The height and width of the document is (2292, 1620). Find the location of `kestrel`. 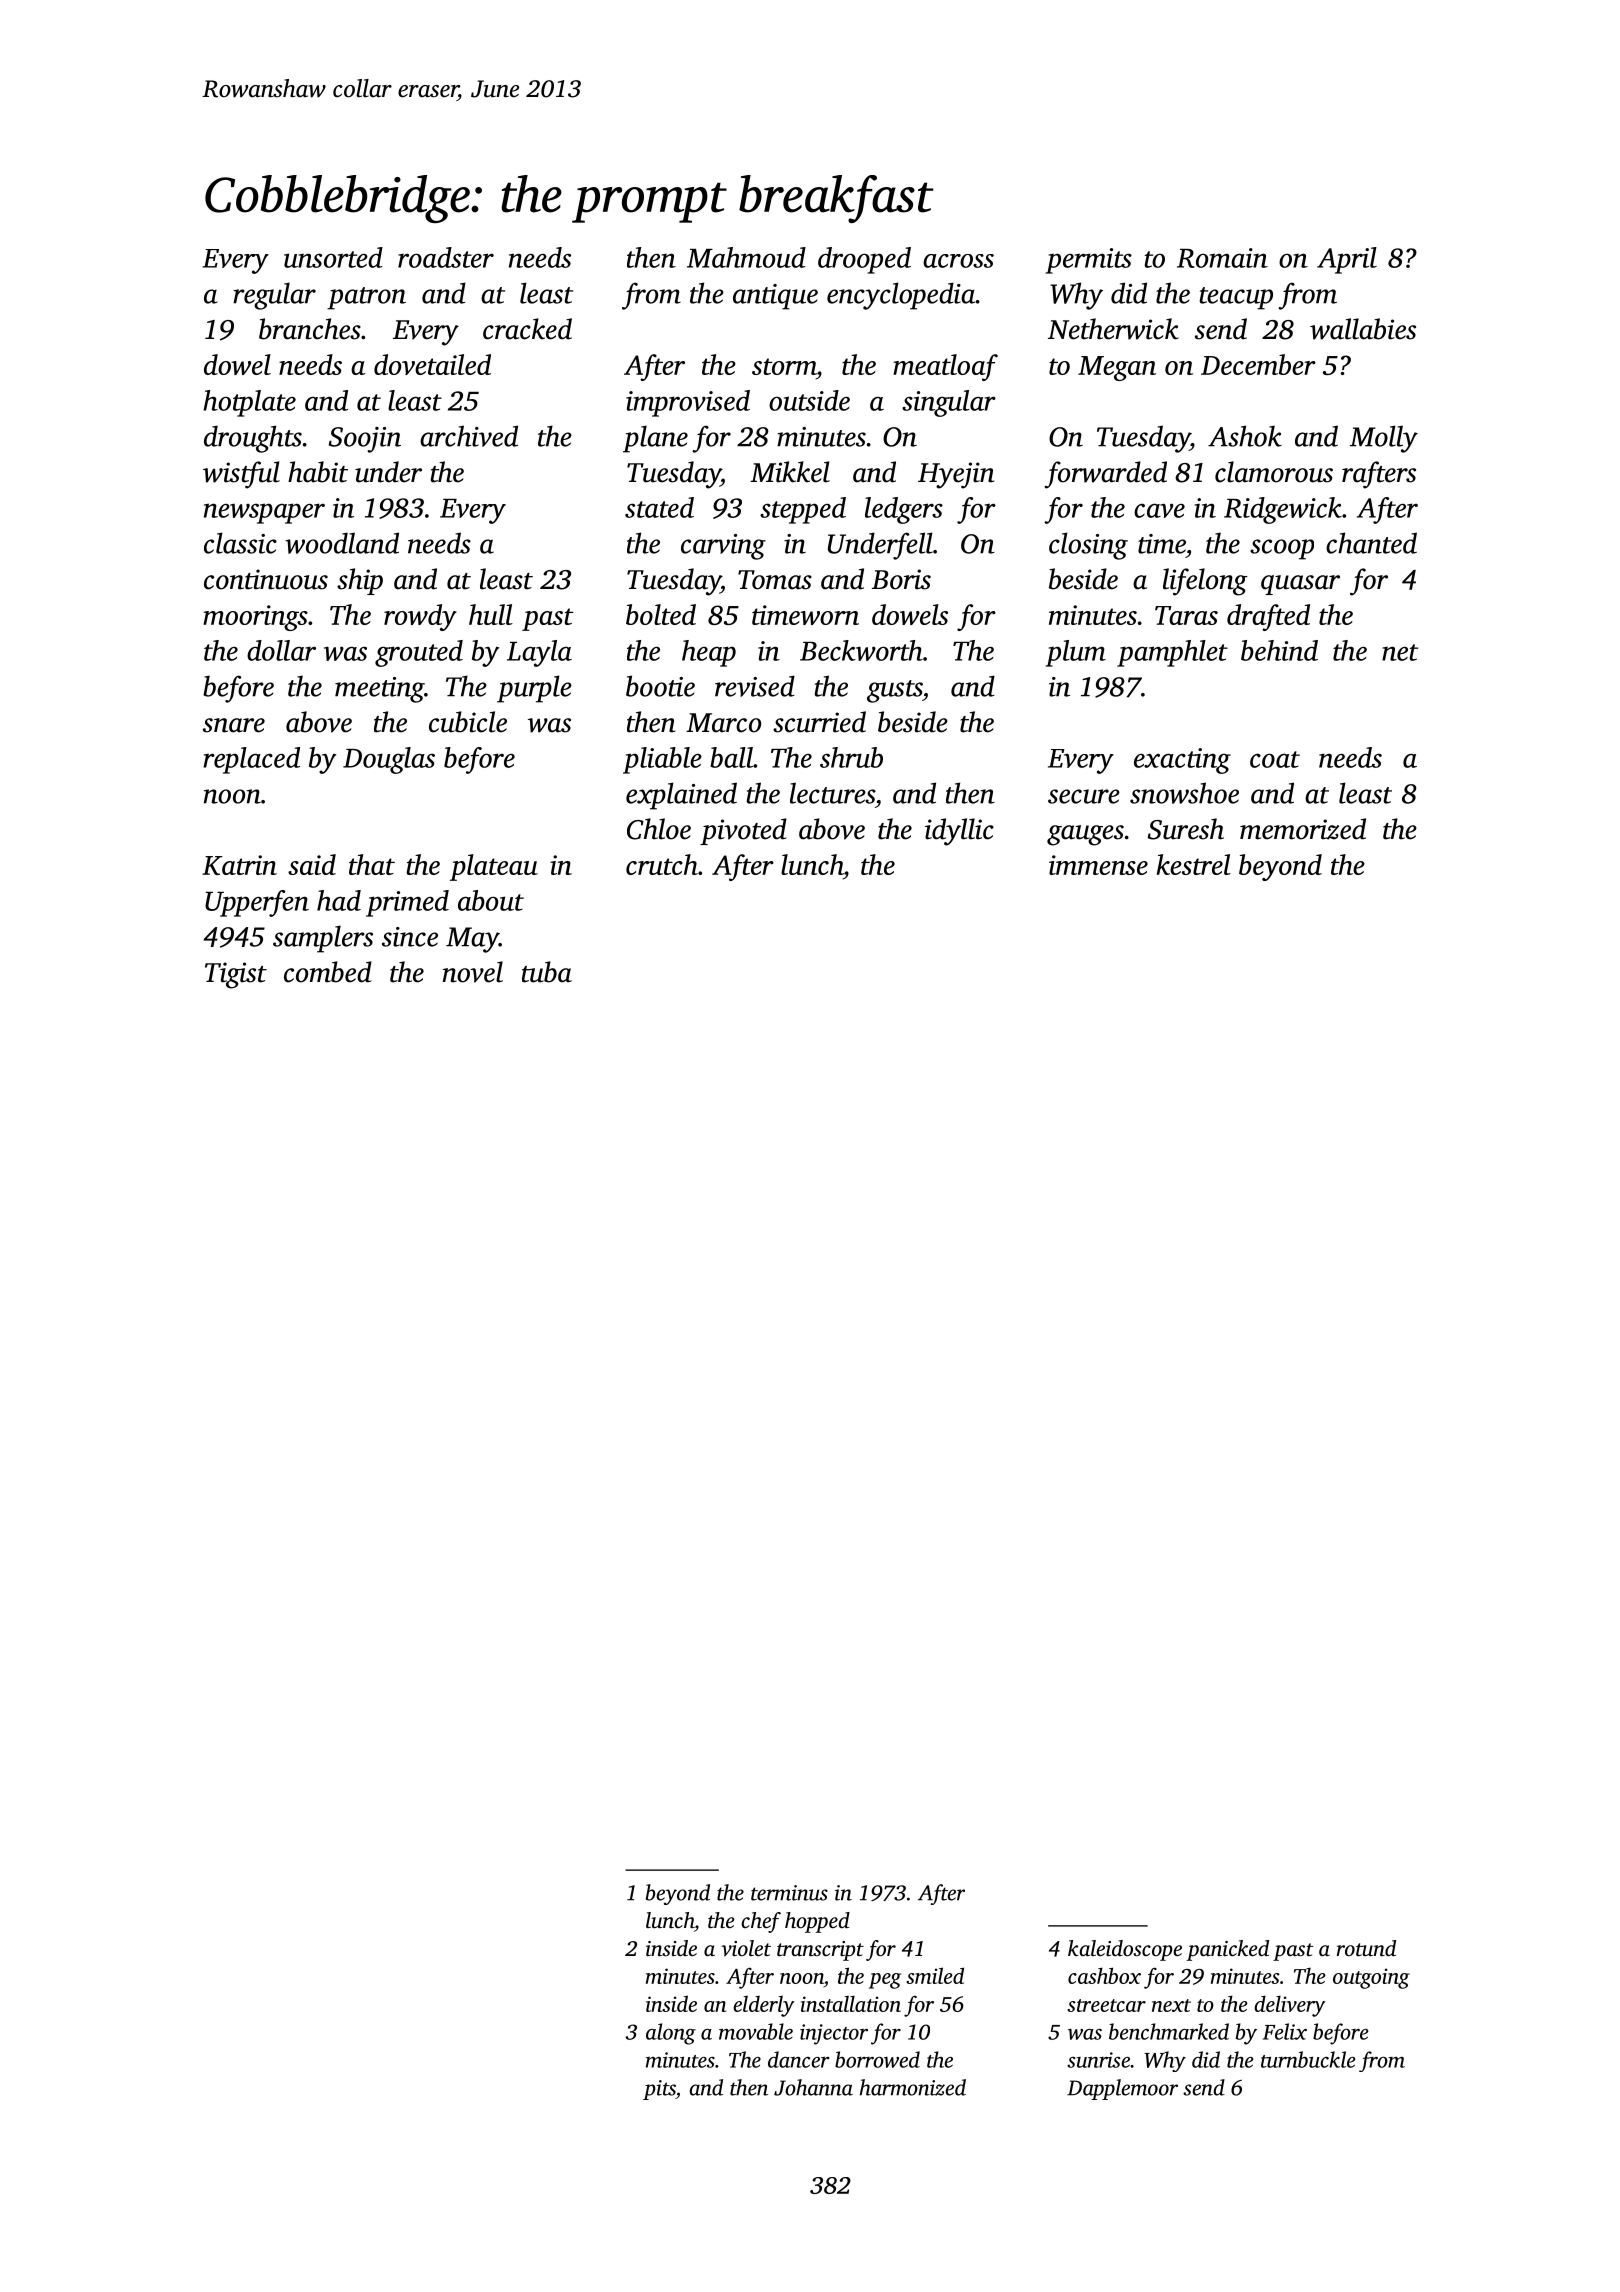

kestrel is located at coordinates (1194, 864).
